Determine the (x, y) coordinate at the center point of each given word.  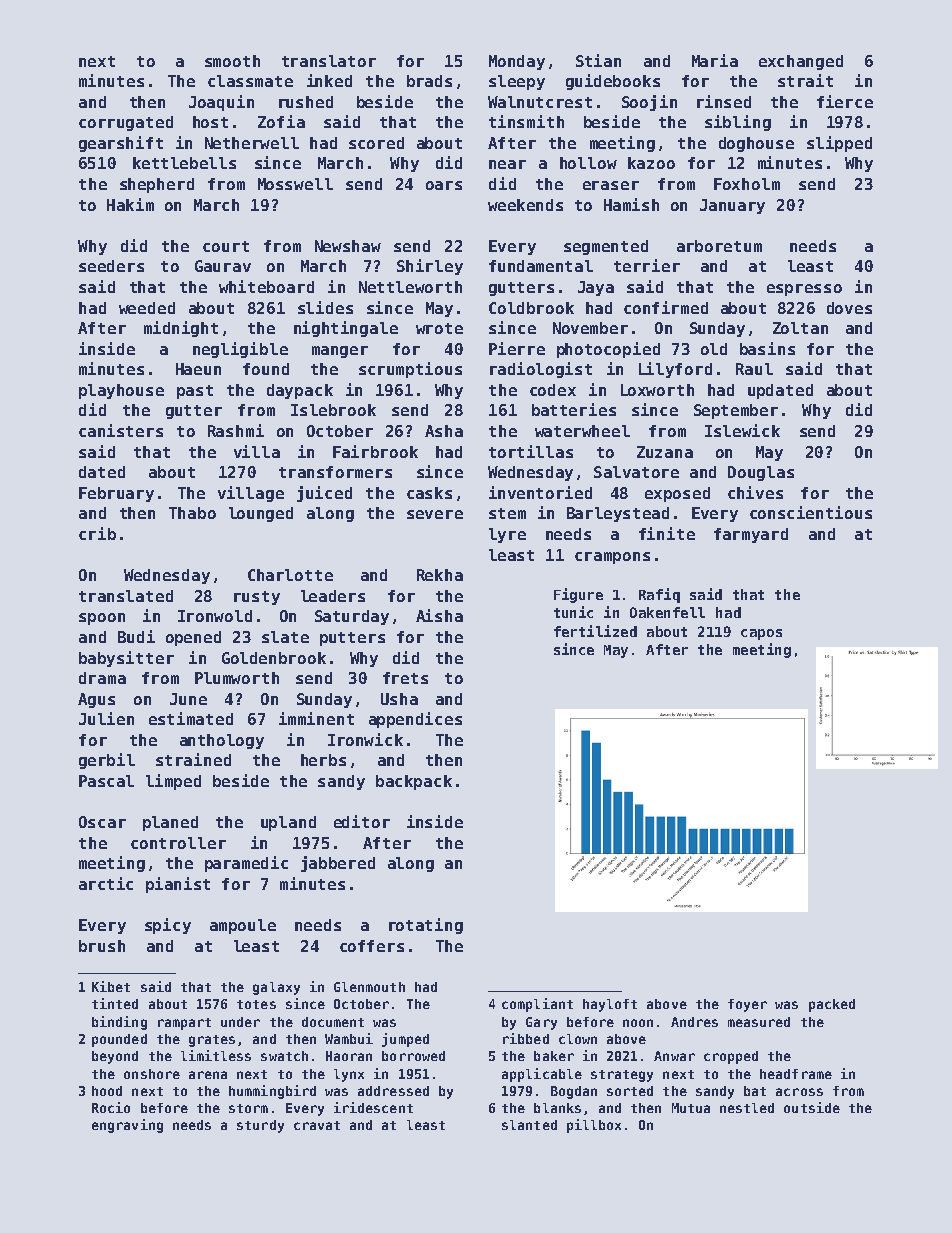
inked (329, 80)
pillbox (594, 1126)
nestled (747, 1108)
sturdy (260, 1126)
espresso (804, 290)
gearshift (121, 144)
